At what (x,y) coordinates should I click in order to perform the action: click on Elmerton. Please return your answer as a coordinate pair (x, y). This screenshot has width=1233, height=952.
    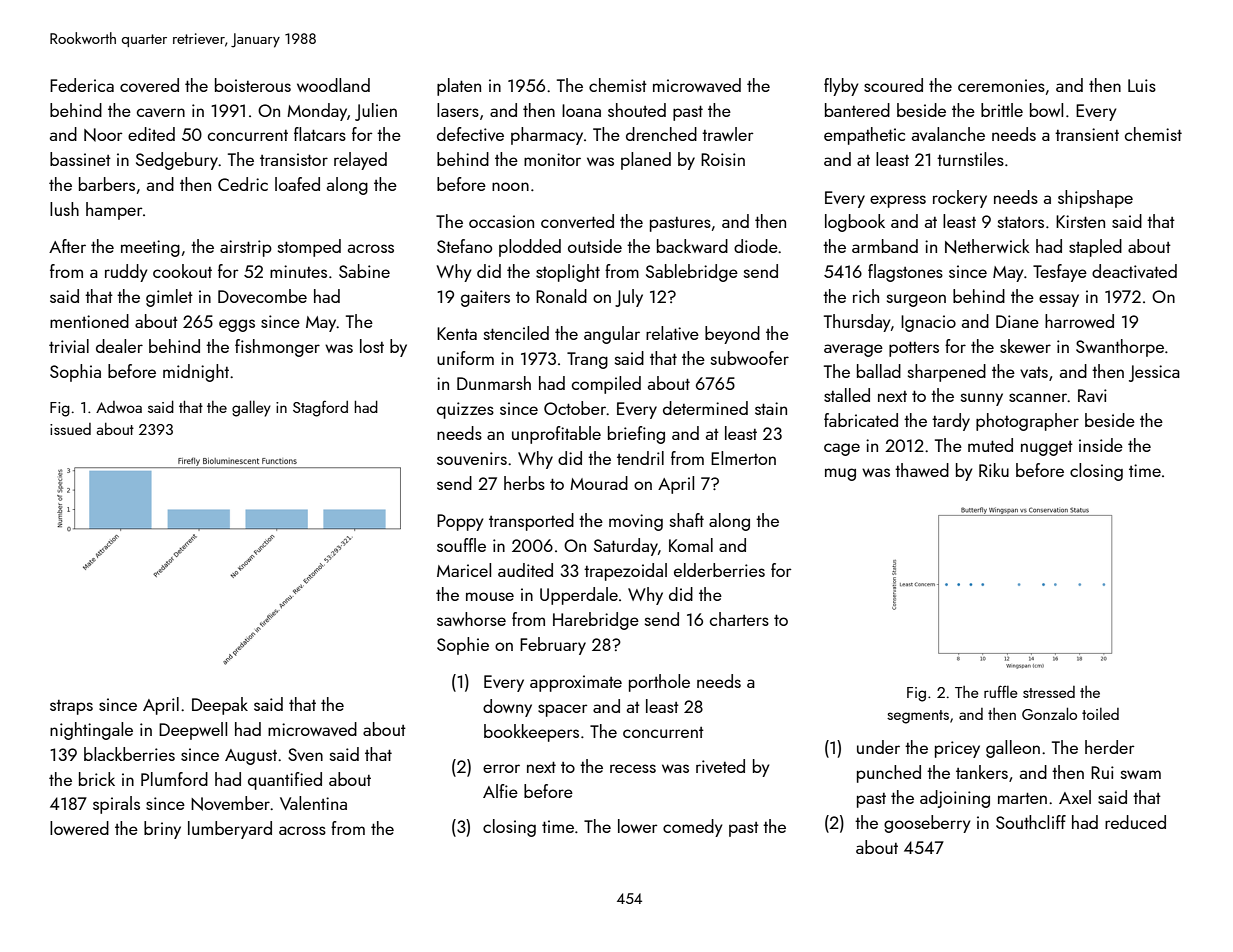
    Looking at the image, I should click on (743, 458).
